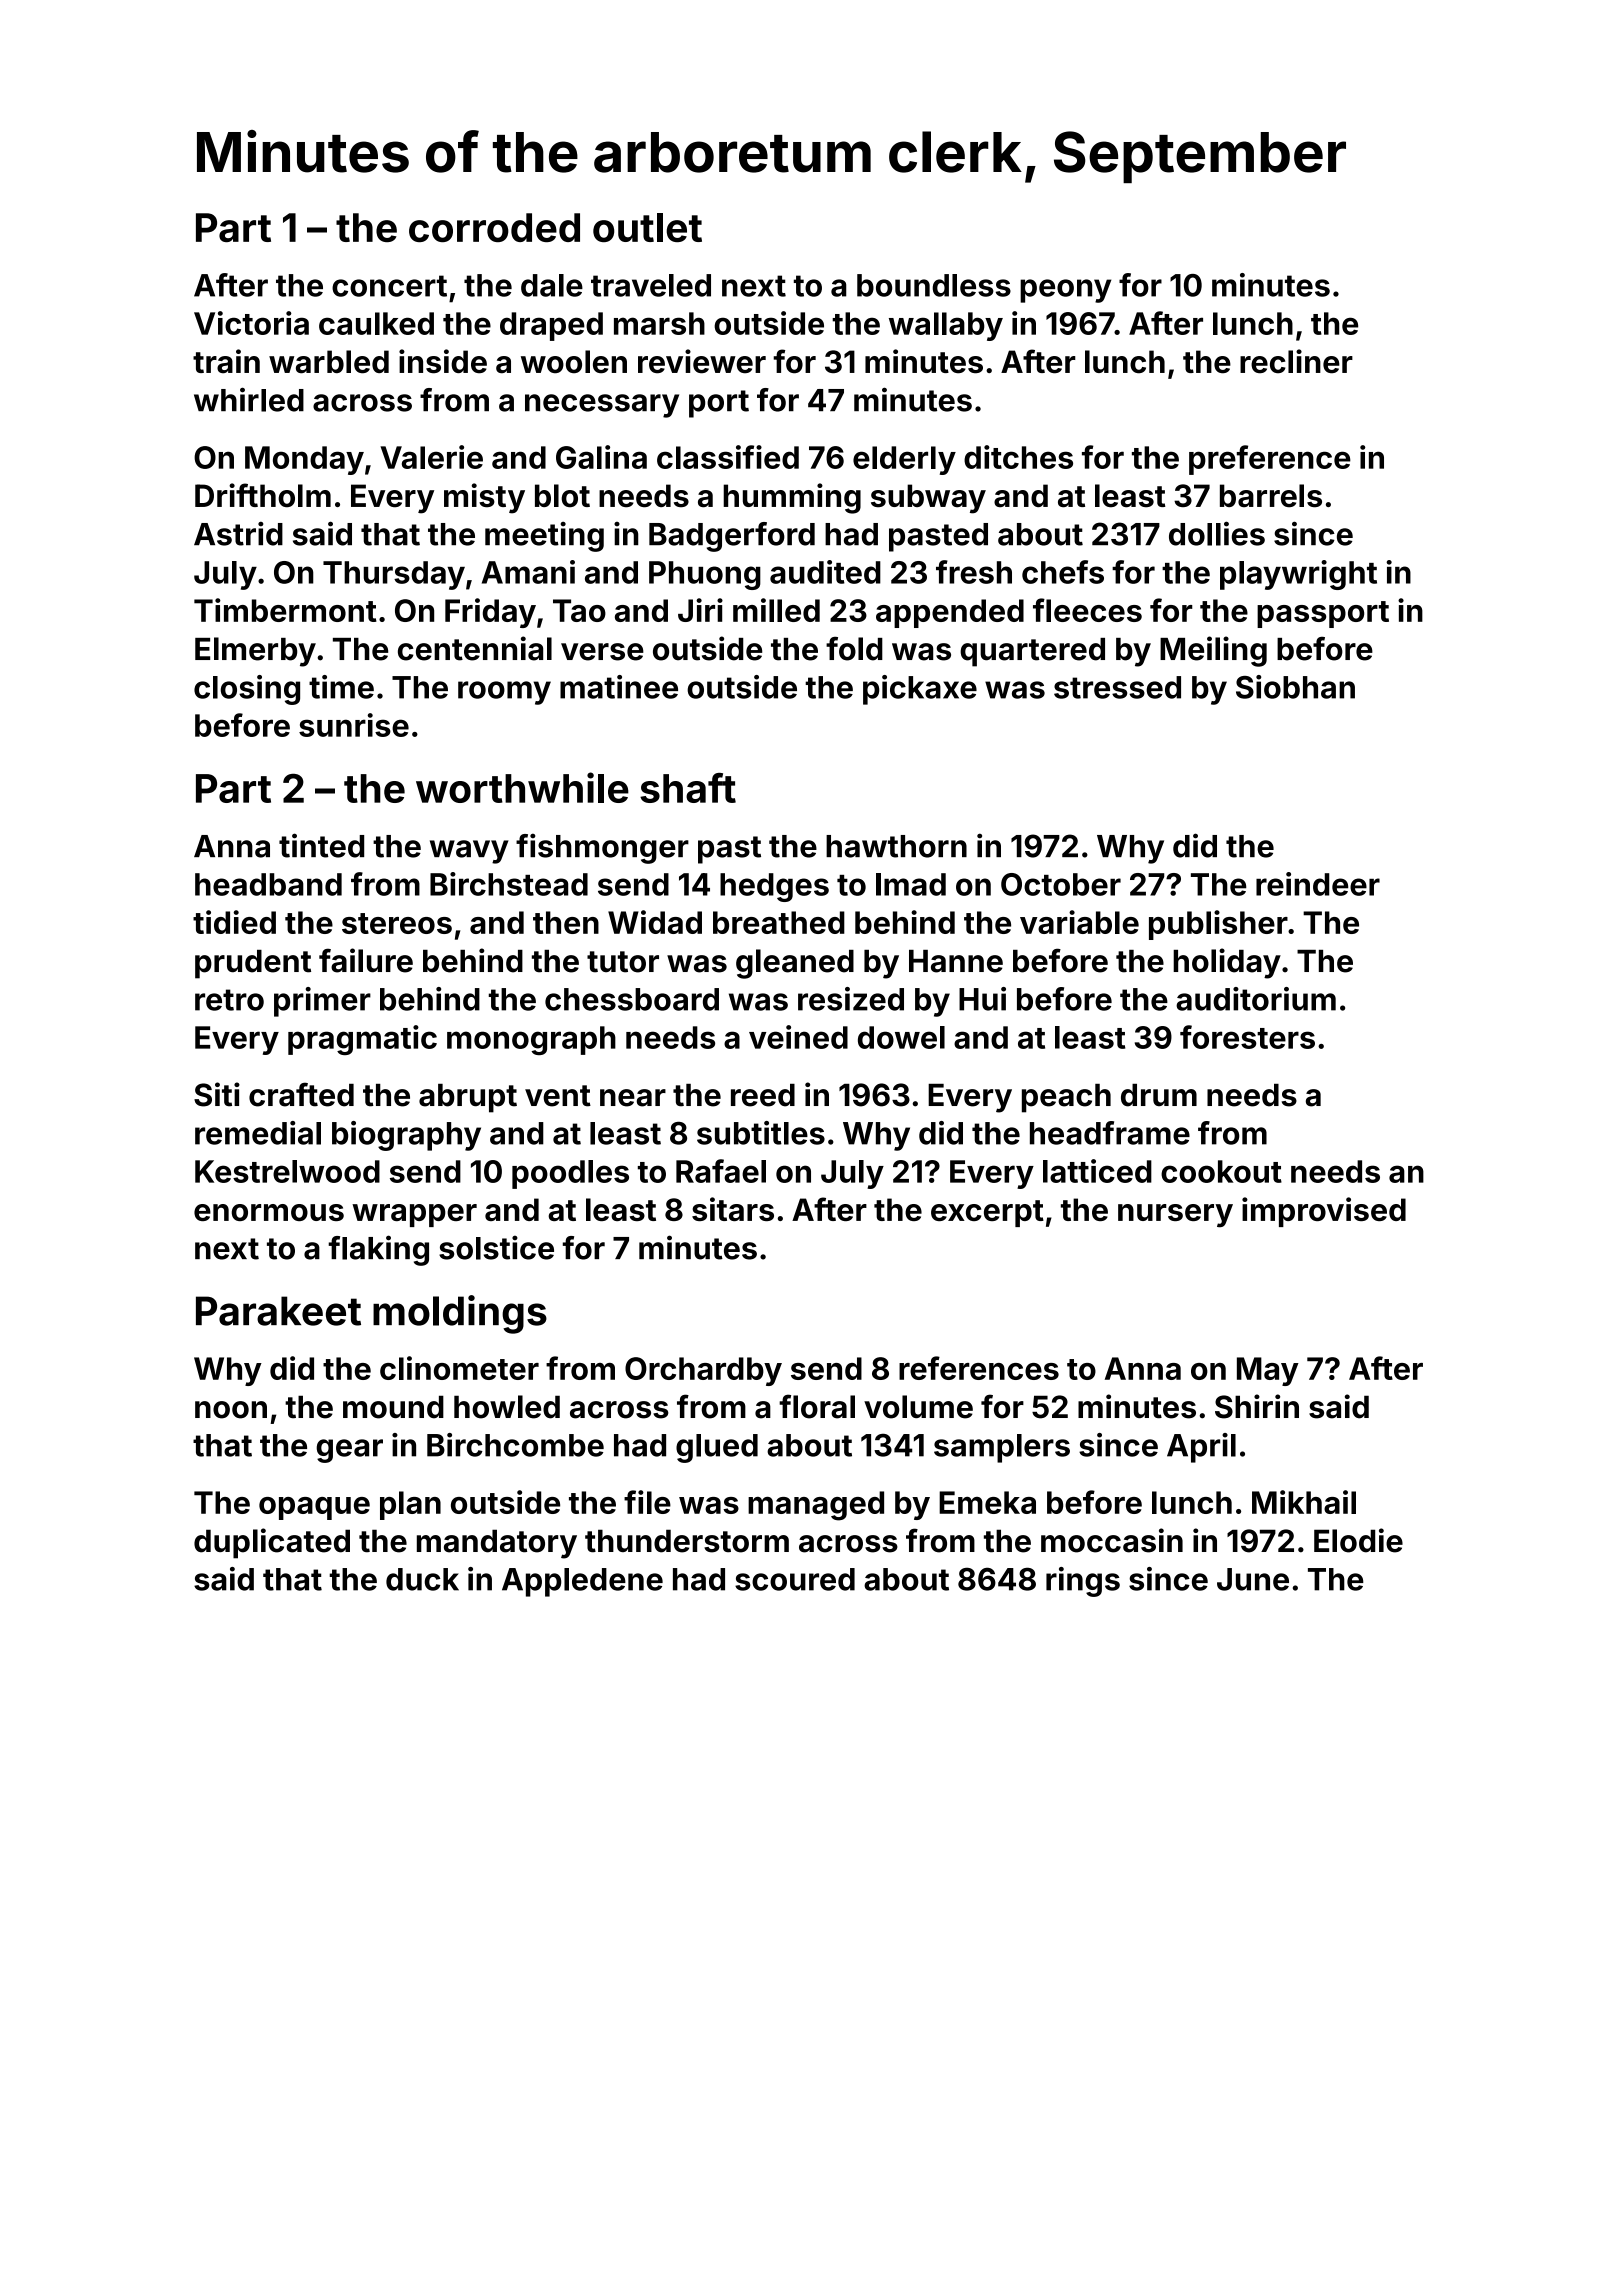 This image has width=1620, height=2292. What do you see at coordinates (217, 1094) in the image?
I see `Siti` at bounding box center [217, 1094].
